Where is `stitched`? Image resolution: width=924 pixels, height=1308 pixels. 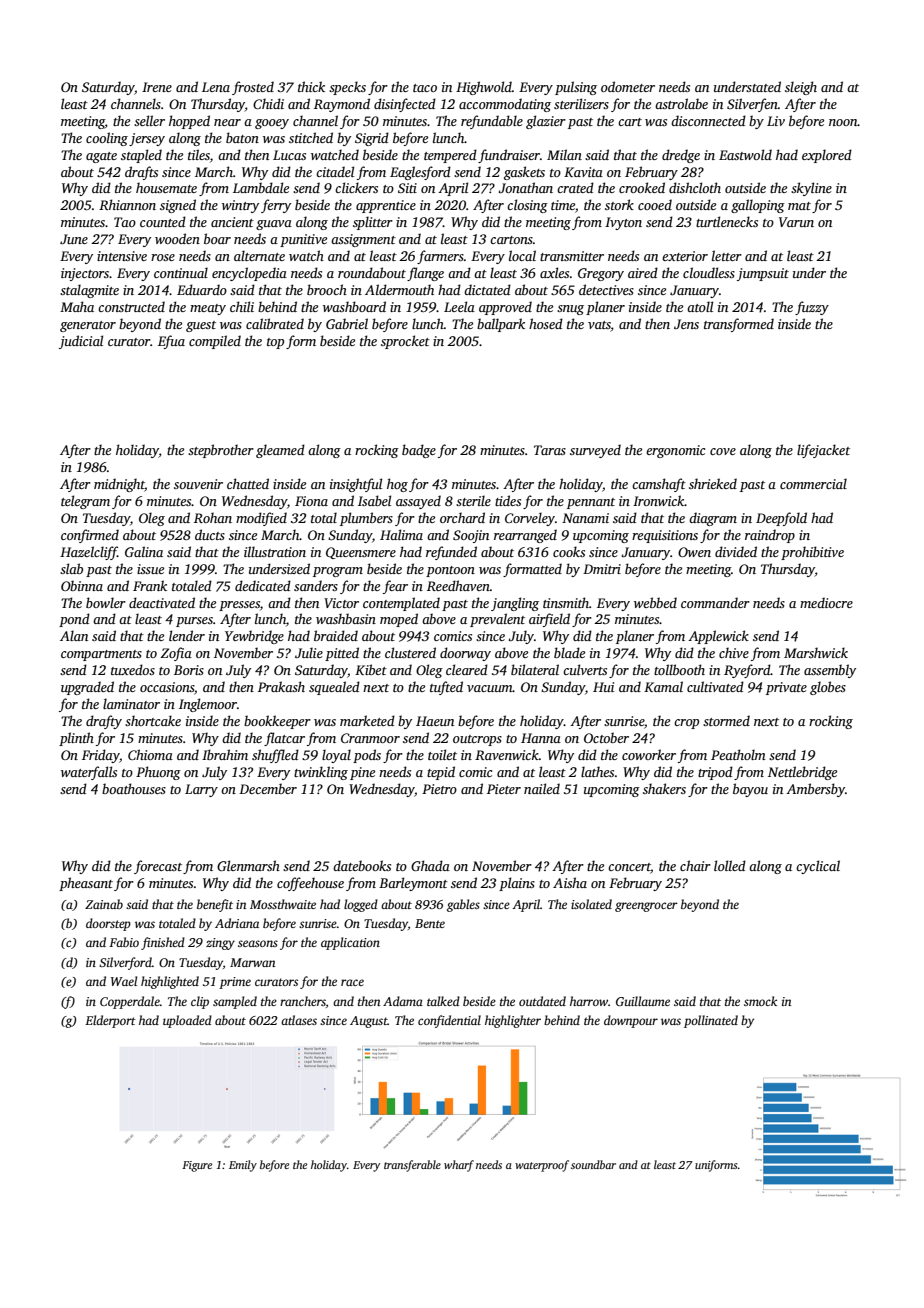
stitched is located at coordinates (311, 137).
